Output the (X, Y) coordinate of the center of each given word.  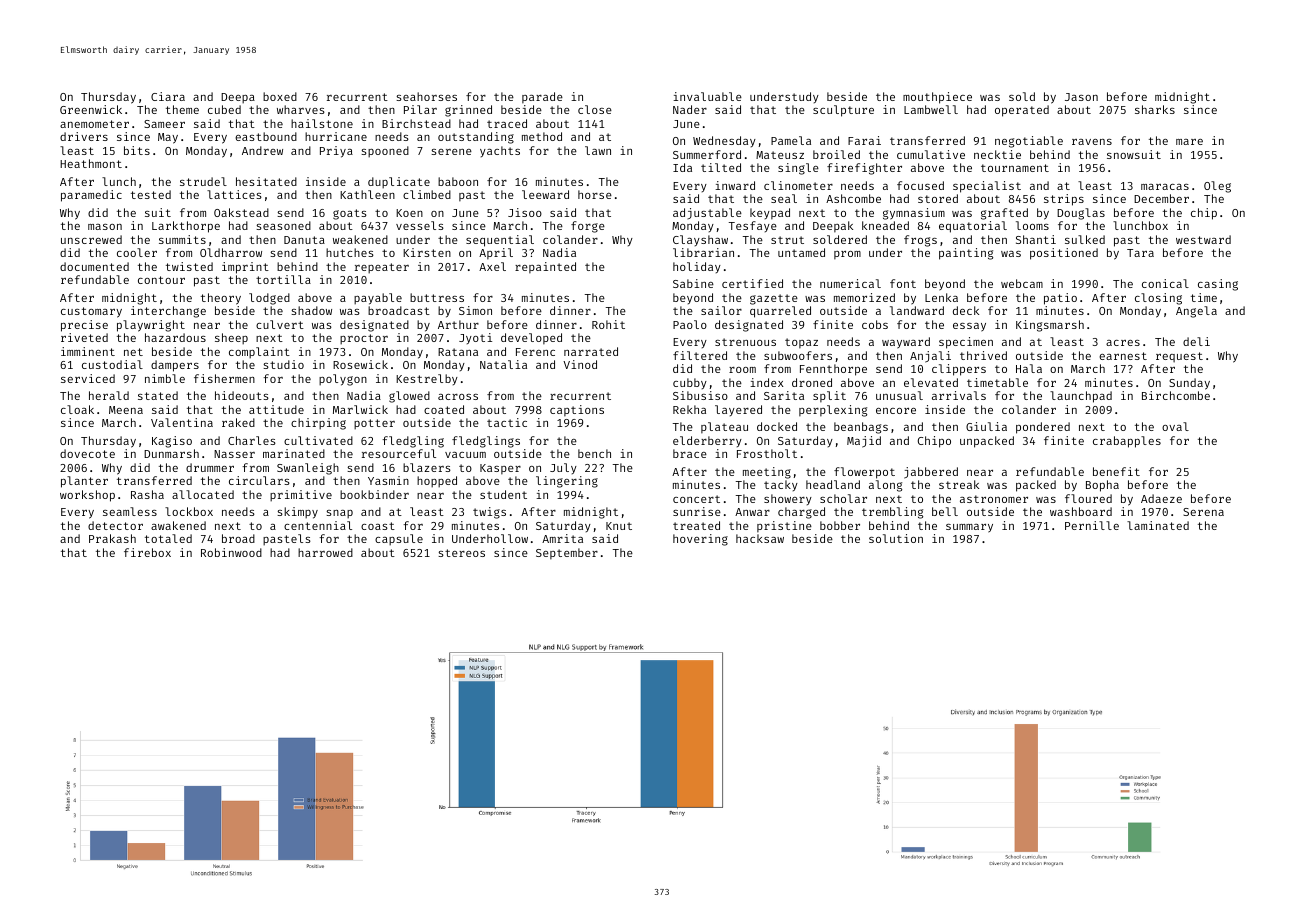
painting (966, 254)
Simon (475, 310)
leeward (545, 194)
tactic (507, 422)
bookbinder (374, 494)
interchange (168, 312)
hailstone (322, 123)
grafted (1004, 214)
